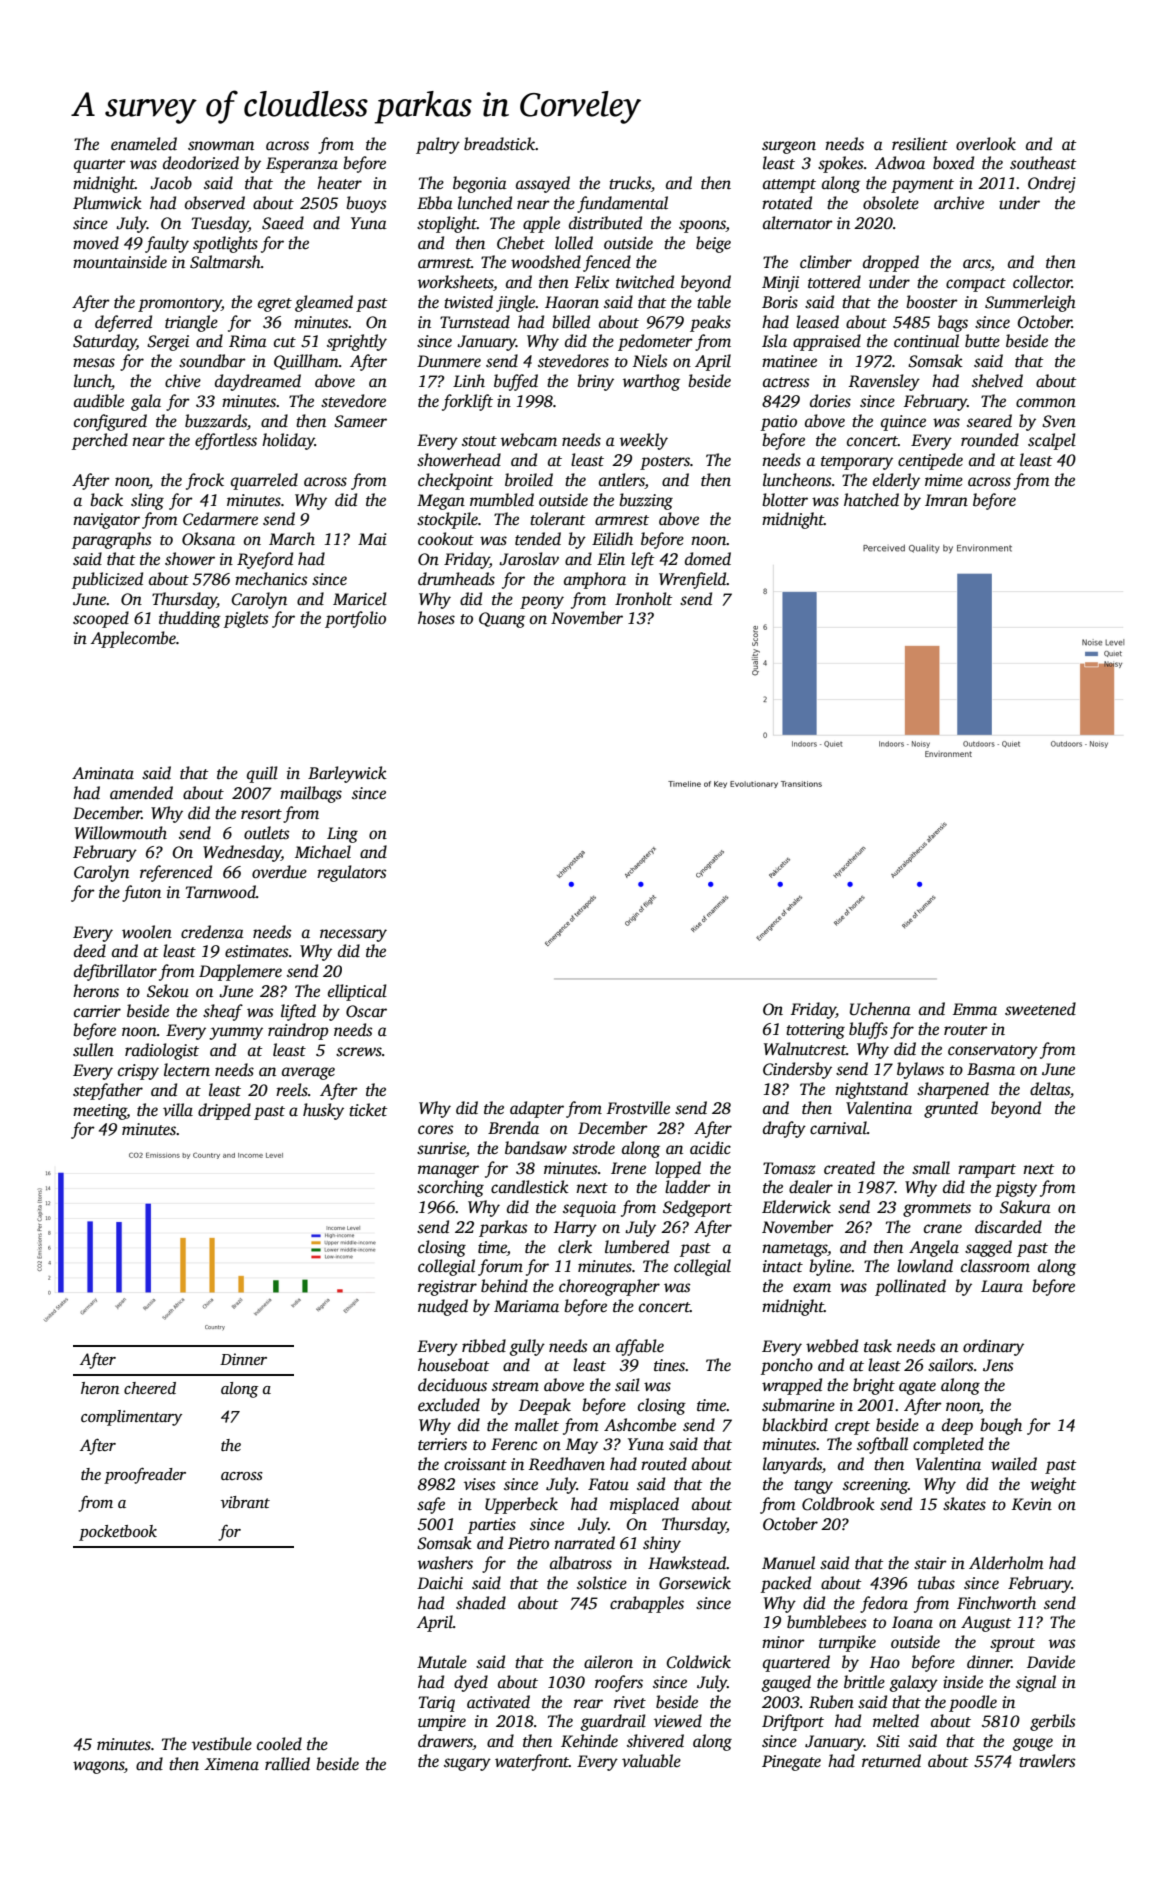  I want to click on vibrant, so click(245, 1502).
